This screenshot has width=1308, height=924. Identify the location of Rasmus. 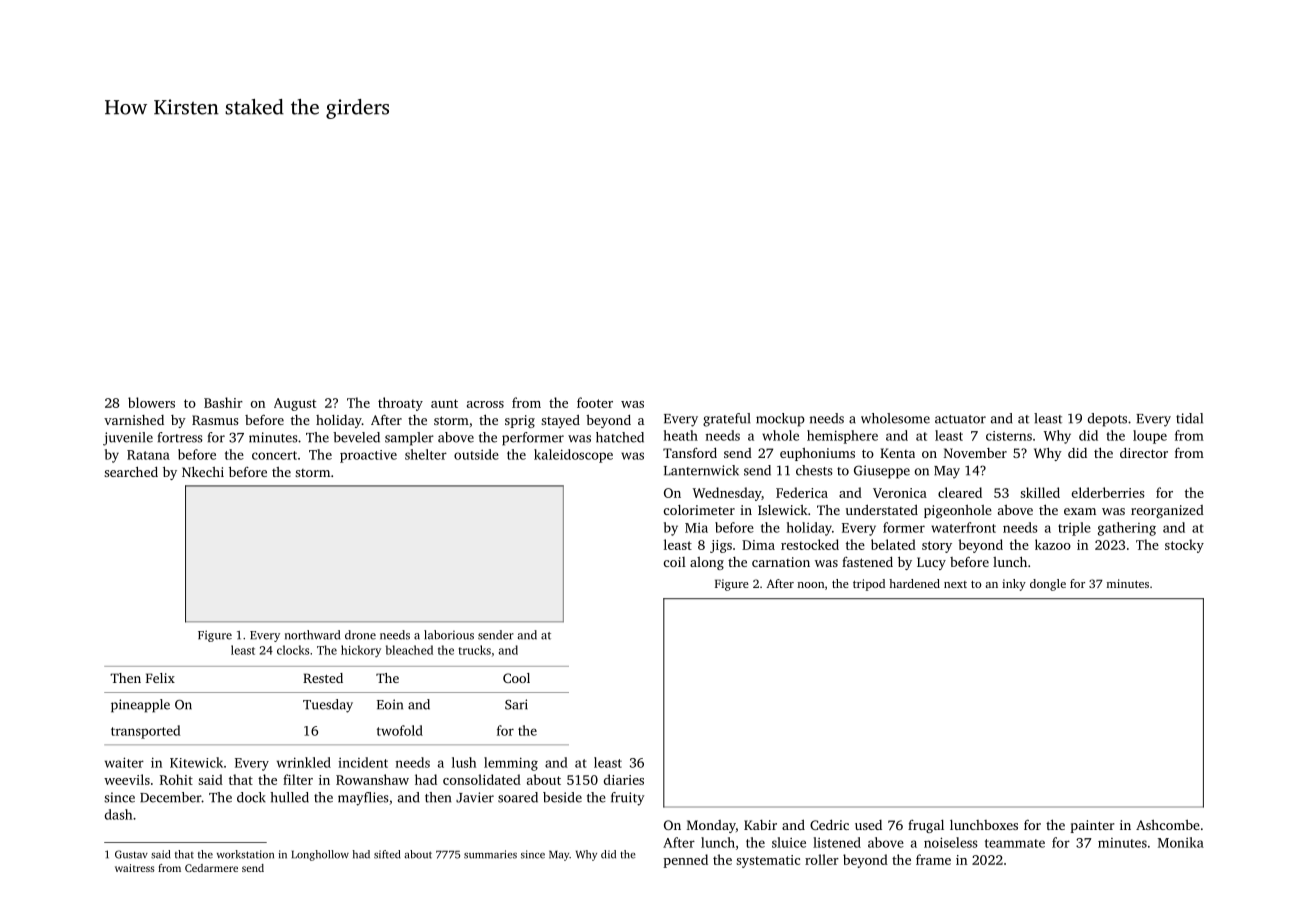
(215, 420).
